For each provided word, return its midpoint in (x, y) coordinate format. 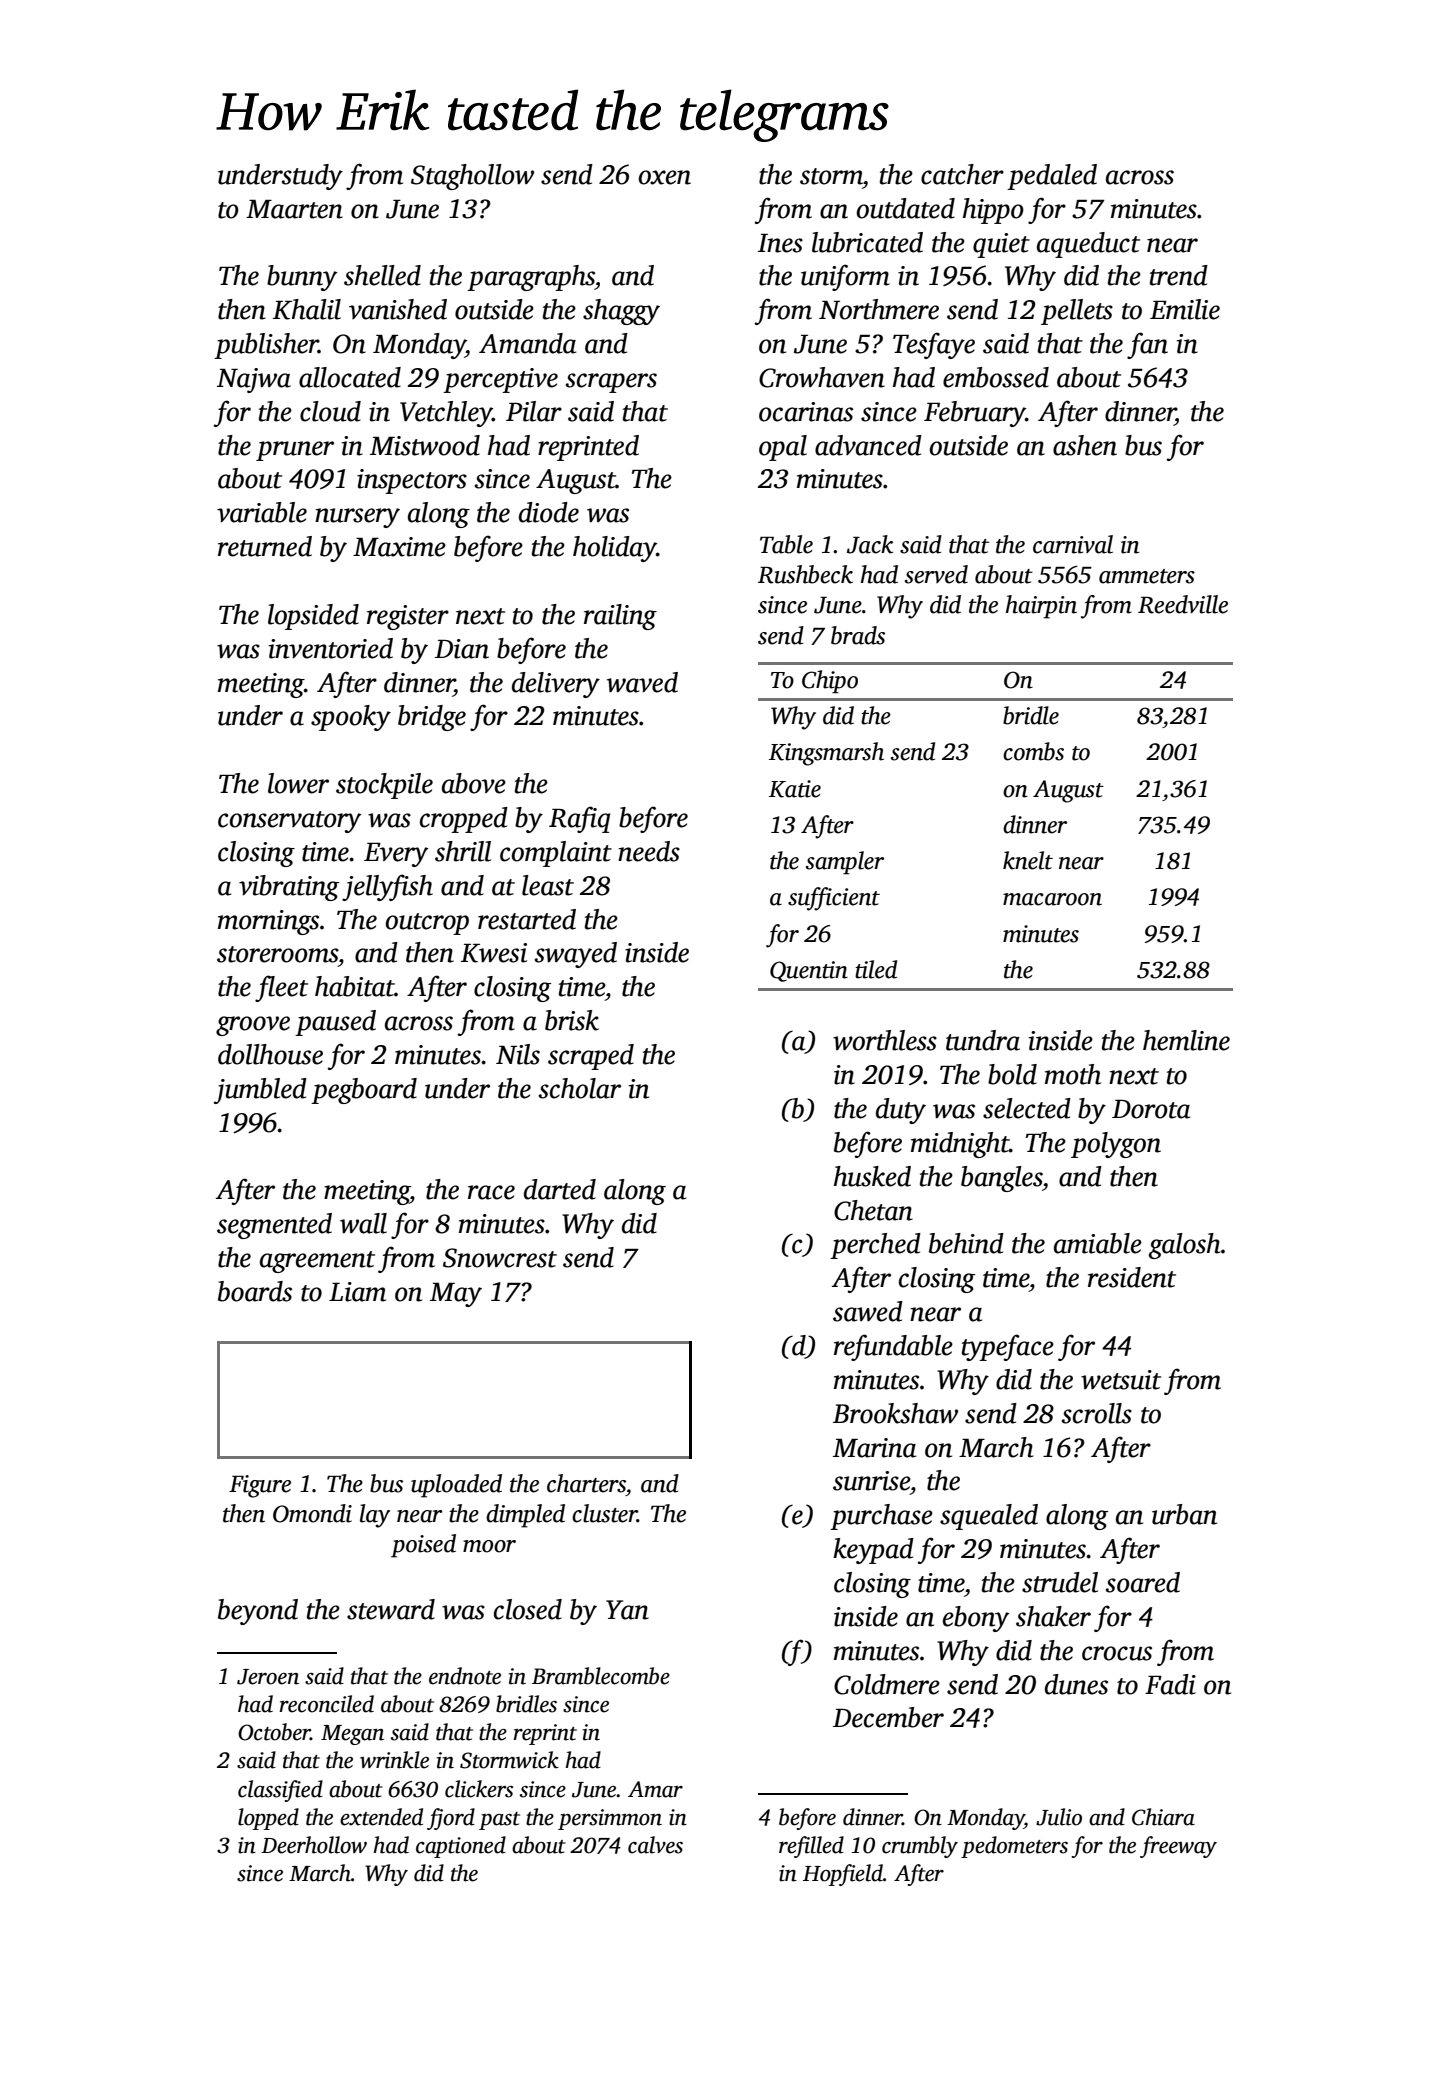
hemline (1186, 1040)
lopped (268, 1819)
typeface (1008, 1347)
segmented (274, 1226)
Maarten (294, 209)
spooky (351, 718)
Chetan (873, 1210)
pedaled (1052, 177)
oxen (665, 177)
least (548, 885)
